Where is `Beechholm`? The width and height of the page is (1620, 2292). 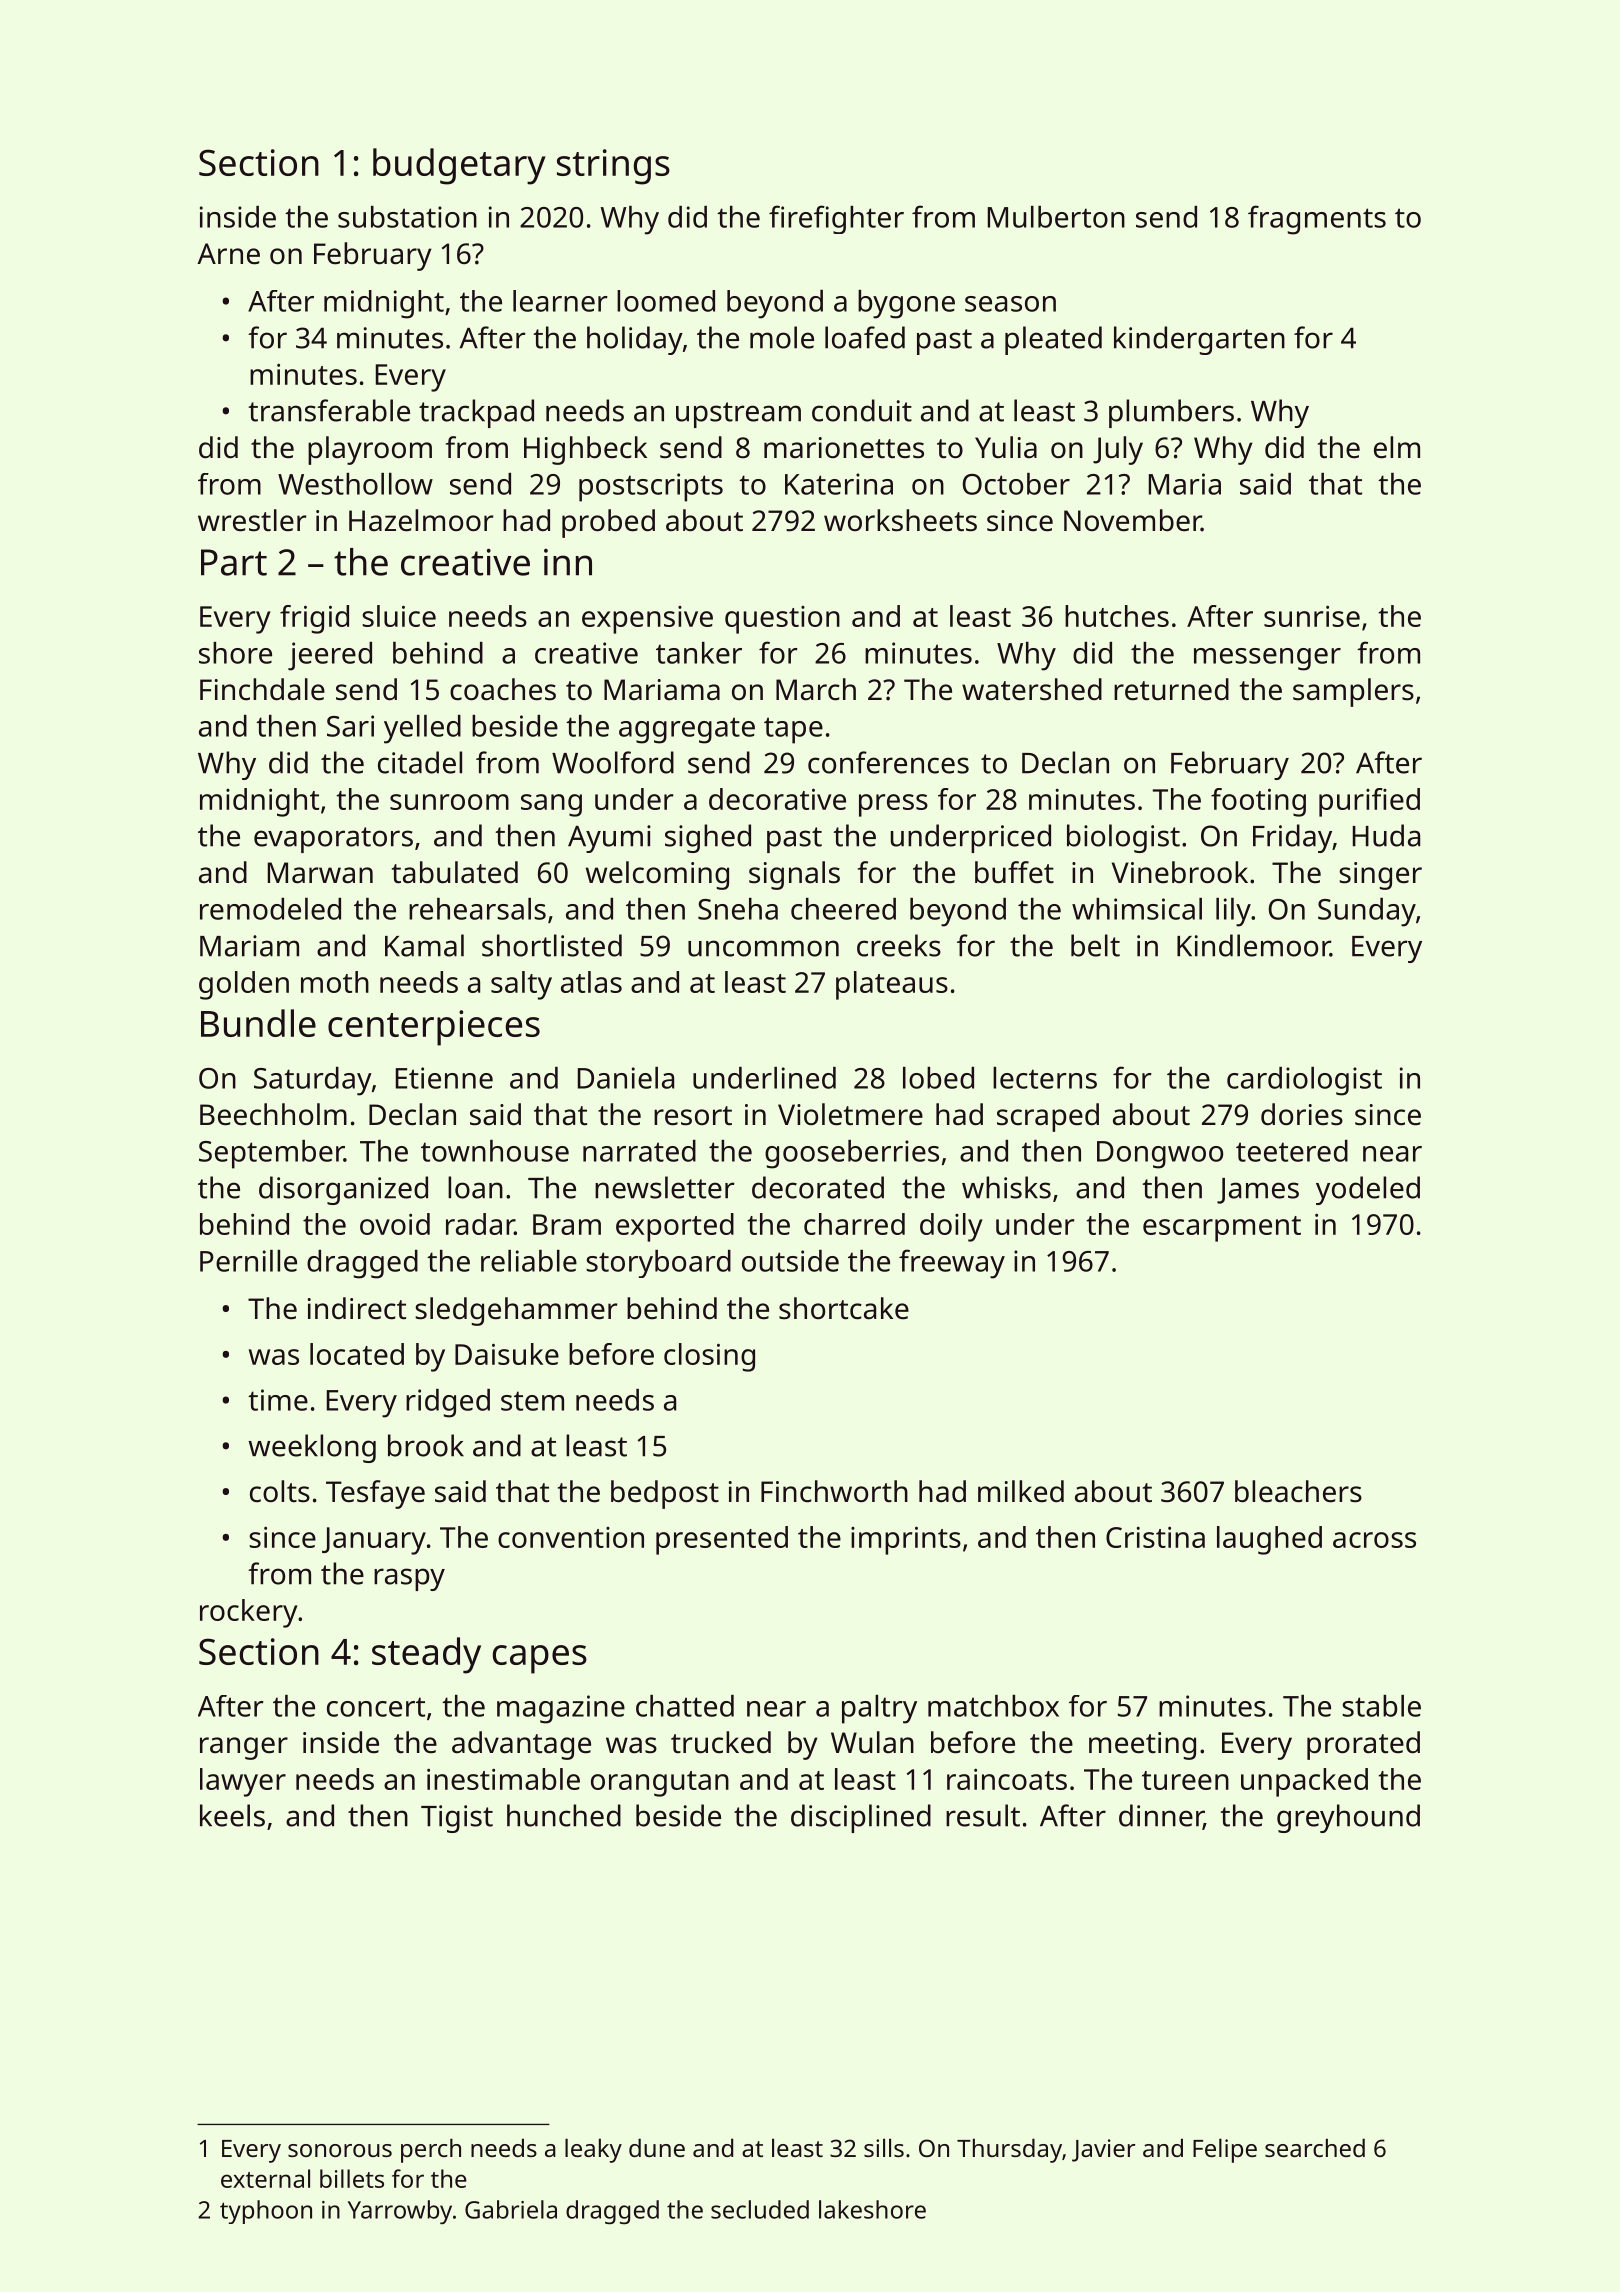 Beechholm is located at coordinates (273, 1114).
